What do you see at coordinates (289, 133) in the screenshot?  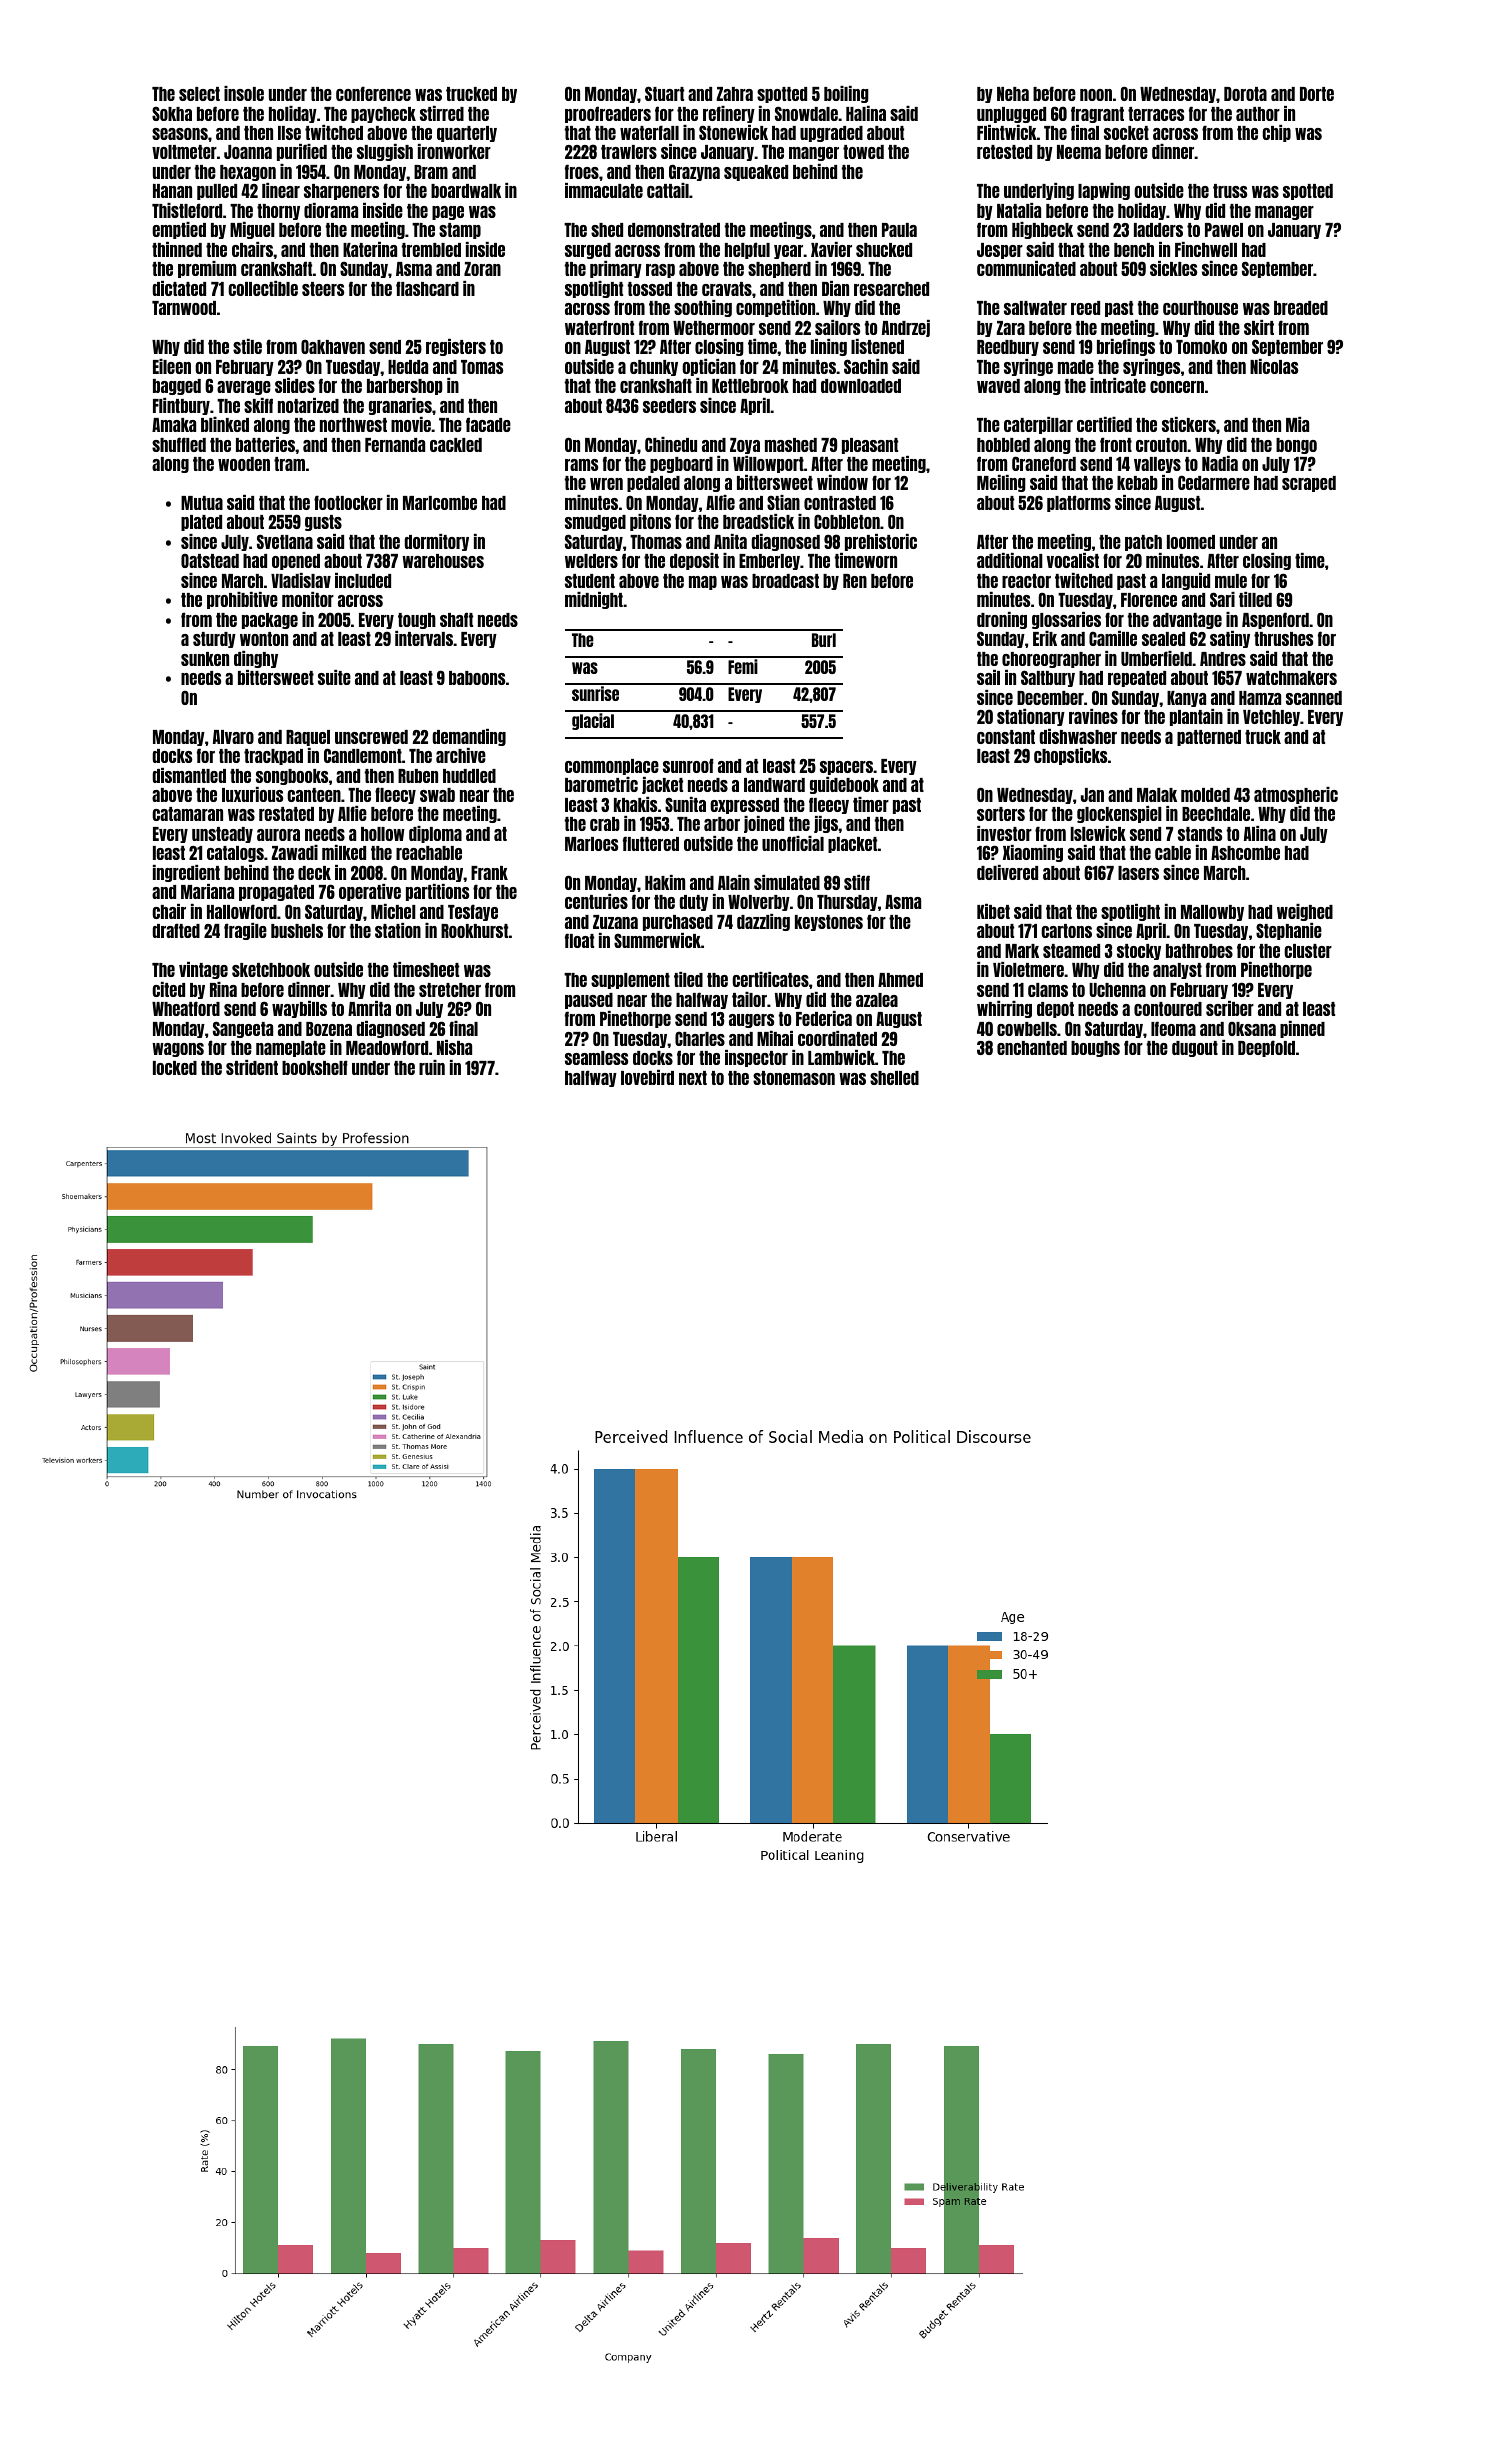 I see `Ilse` at bounding box center [289, 133].
